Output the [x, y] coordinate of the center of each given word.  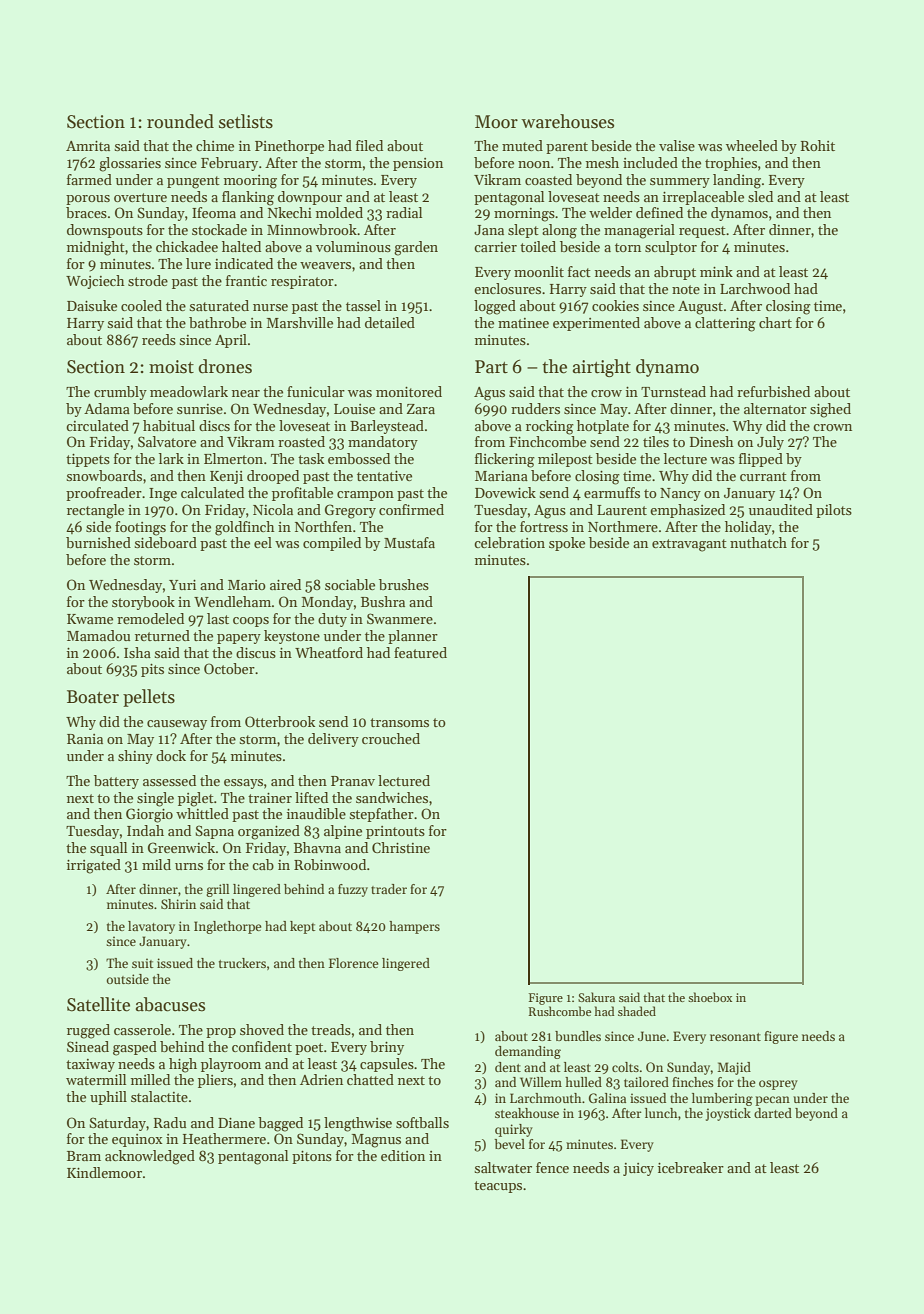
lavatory [151, 927]
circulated [97, 425]
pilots [834, 511]
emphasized [687, 511]
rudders [535, 408]
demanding [528, 1052]
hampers [414, 927]
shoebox [710, 997]
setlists [246, 121]
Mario [247, 585]
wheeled [752, 145]
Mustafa [409, 542]
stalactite [159, 1096]
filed [369, 145]
